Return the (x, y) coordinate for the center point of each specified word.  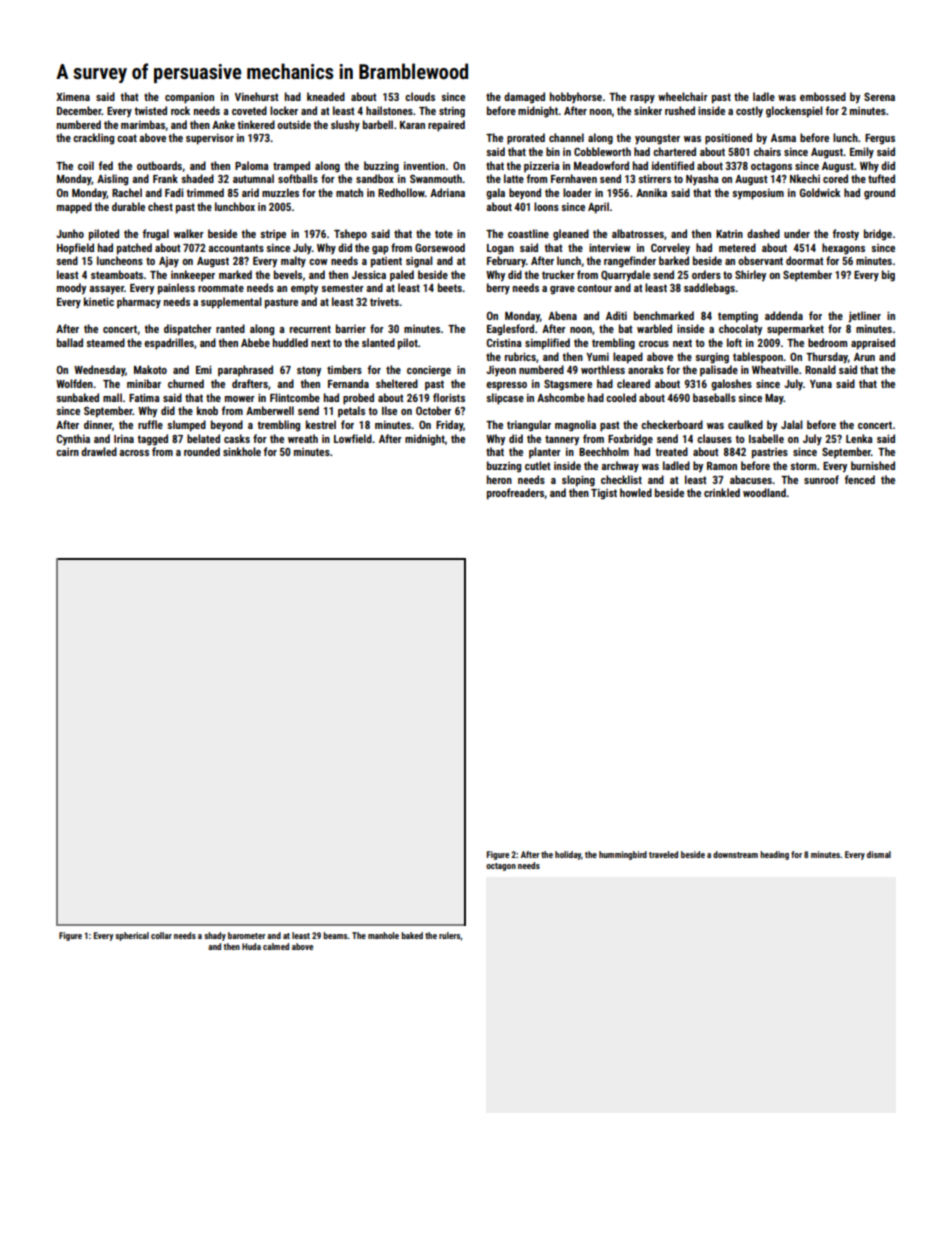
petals (351, 411)
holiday (568, 855)
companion (189, 98)
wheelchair (683, 96)
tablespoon (758, 357)
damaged (524, 98)
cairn (67, 452)
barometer (246, 935)
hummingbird (623, 855)
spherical (132, 936)
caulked (745, 424)
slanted (378, 342)
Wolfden (74, 383)
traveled (663, 854)
